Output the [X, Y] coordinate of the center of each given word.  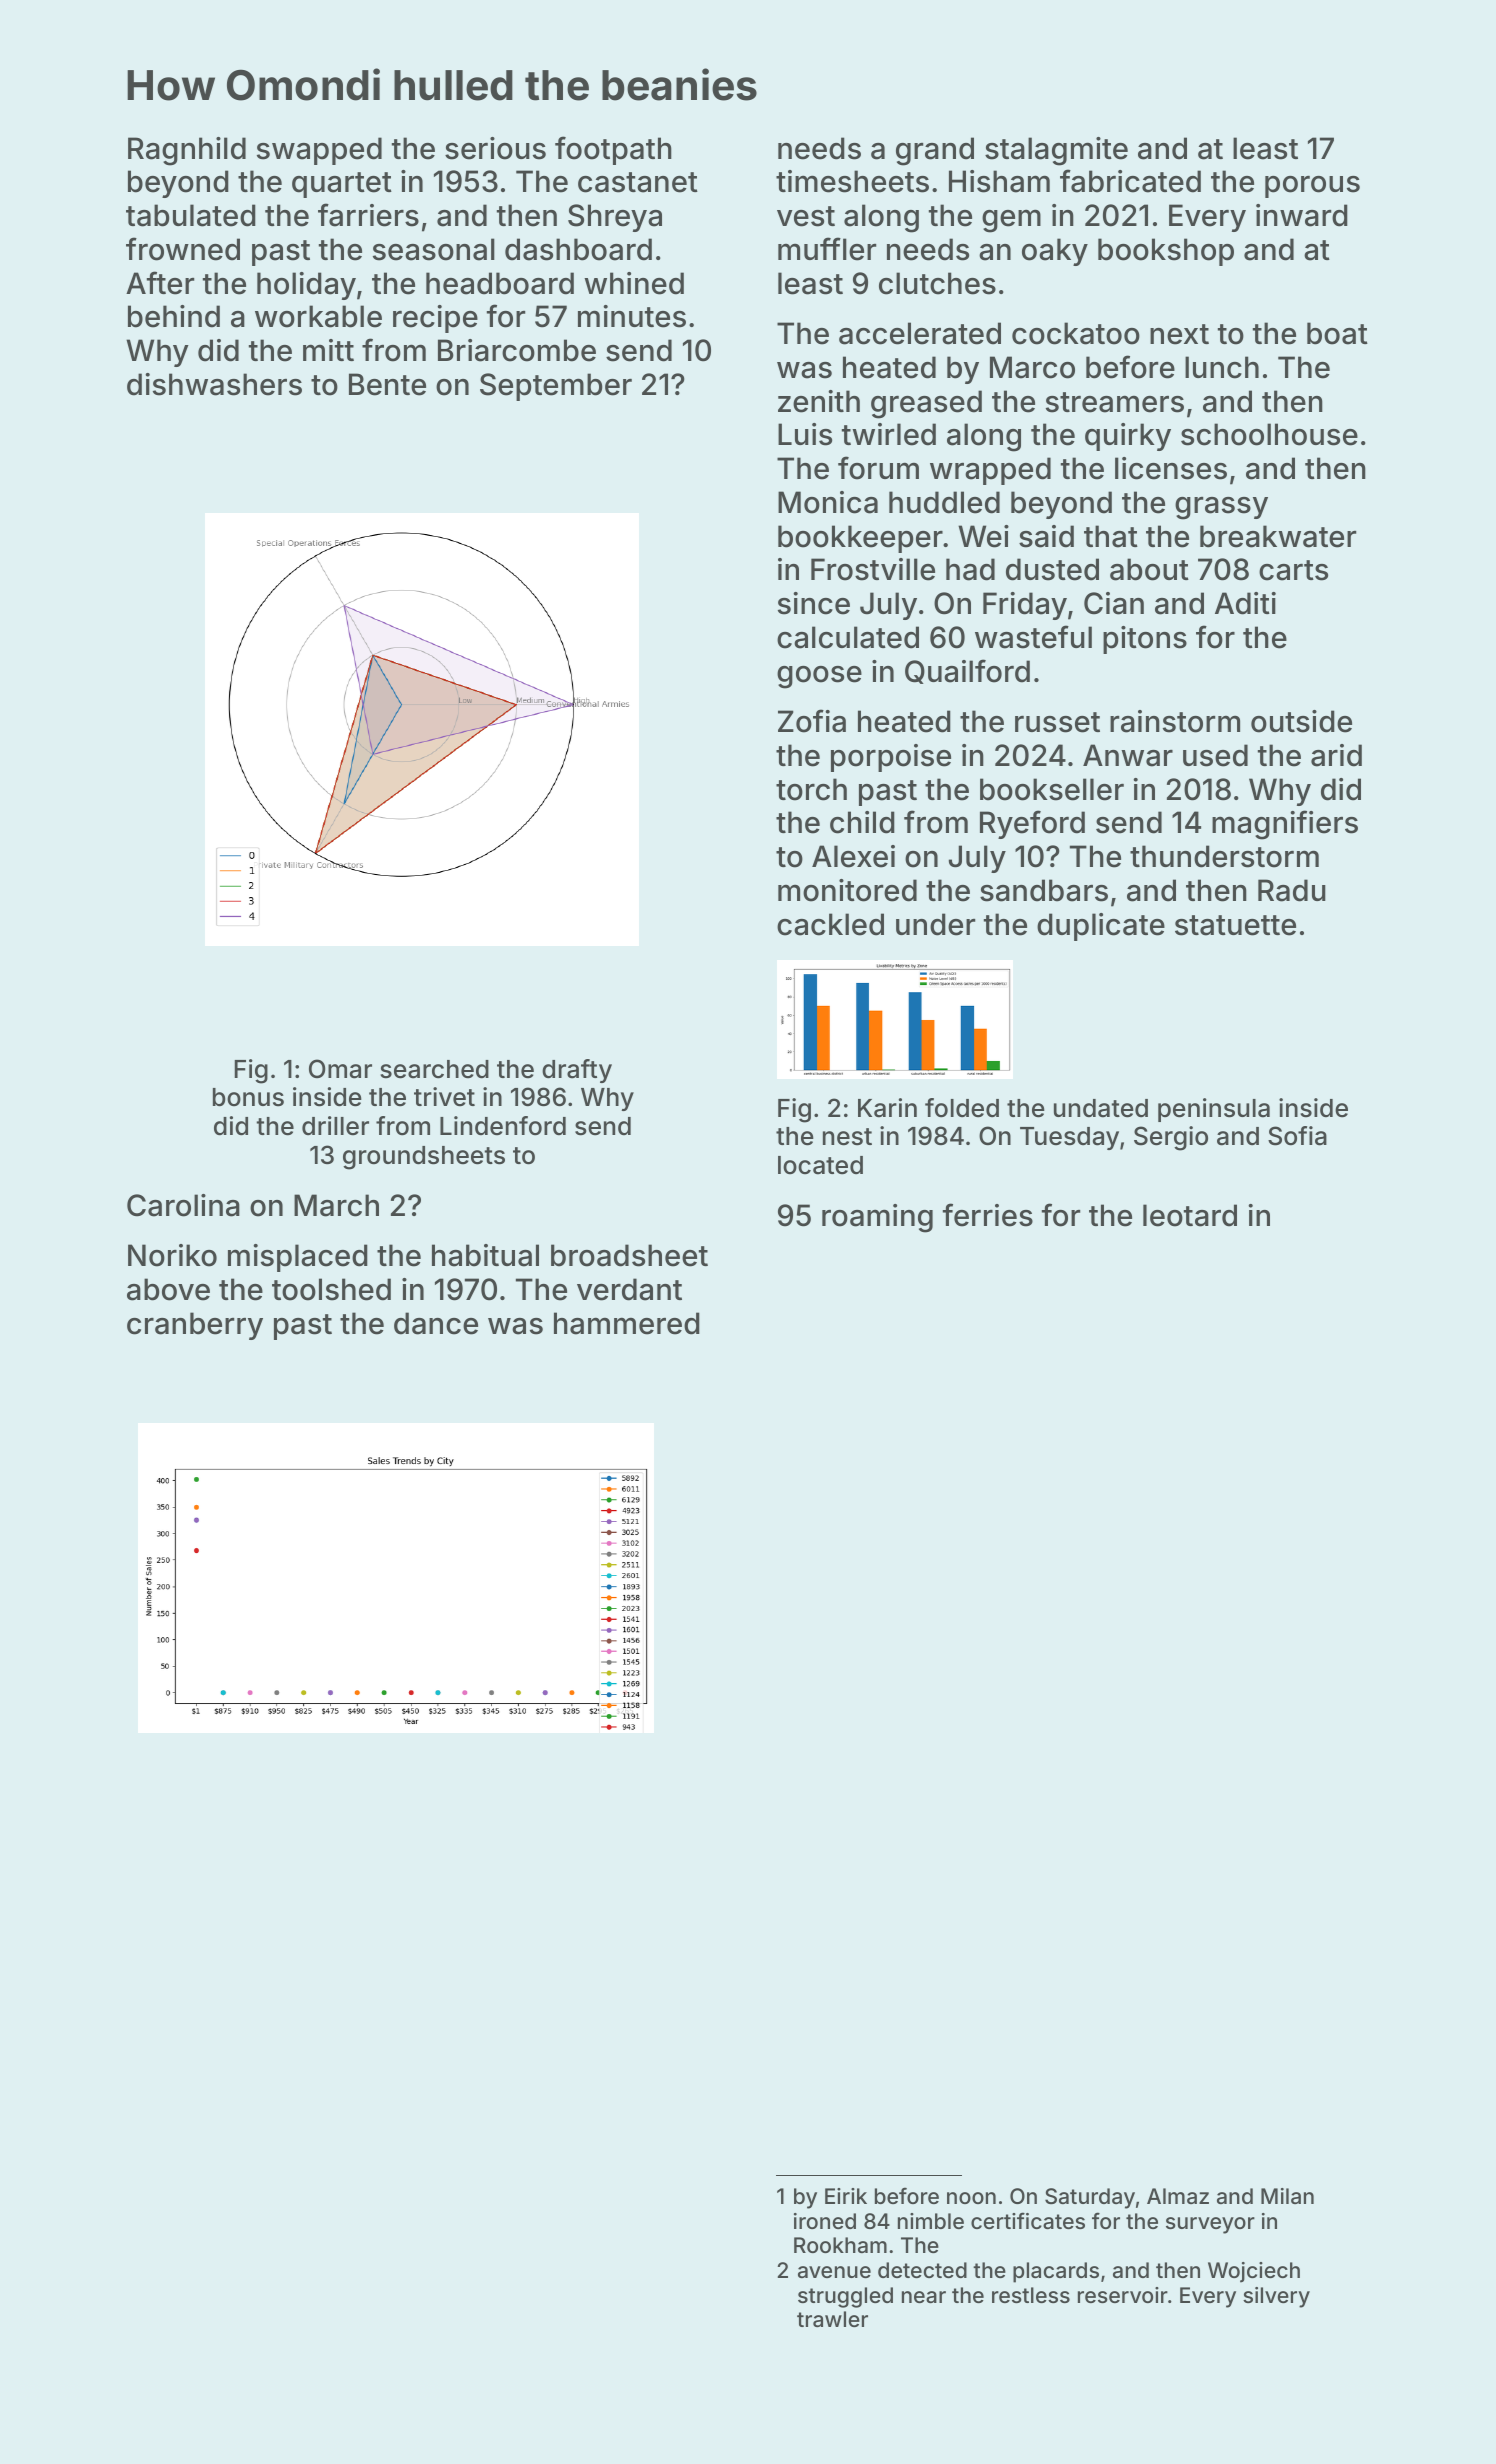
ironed [825, 2221]
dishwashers [214, 384]
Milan [1287, 2196]
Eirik [846, 2196]
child [862, 822]
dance [436, 1323]
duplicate [1101, 927]
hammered [627, 1323]
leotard [1190, 1215]
